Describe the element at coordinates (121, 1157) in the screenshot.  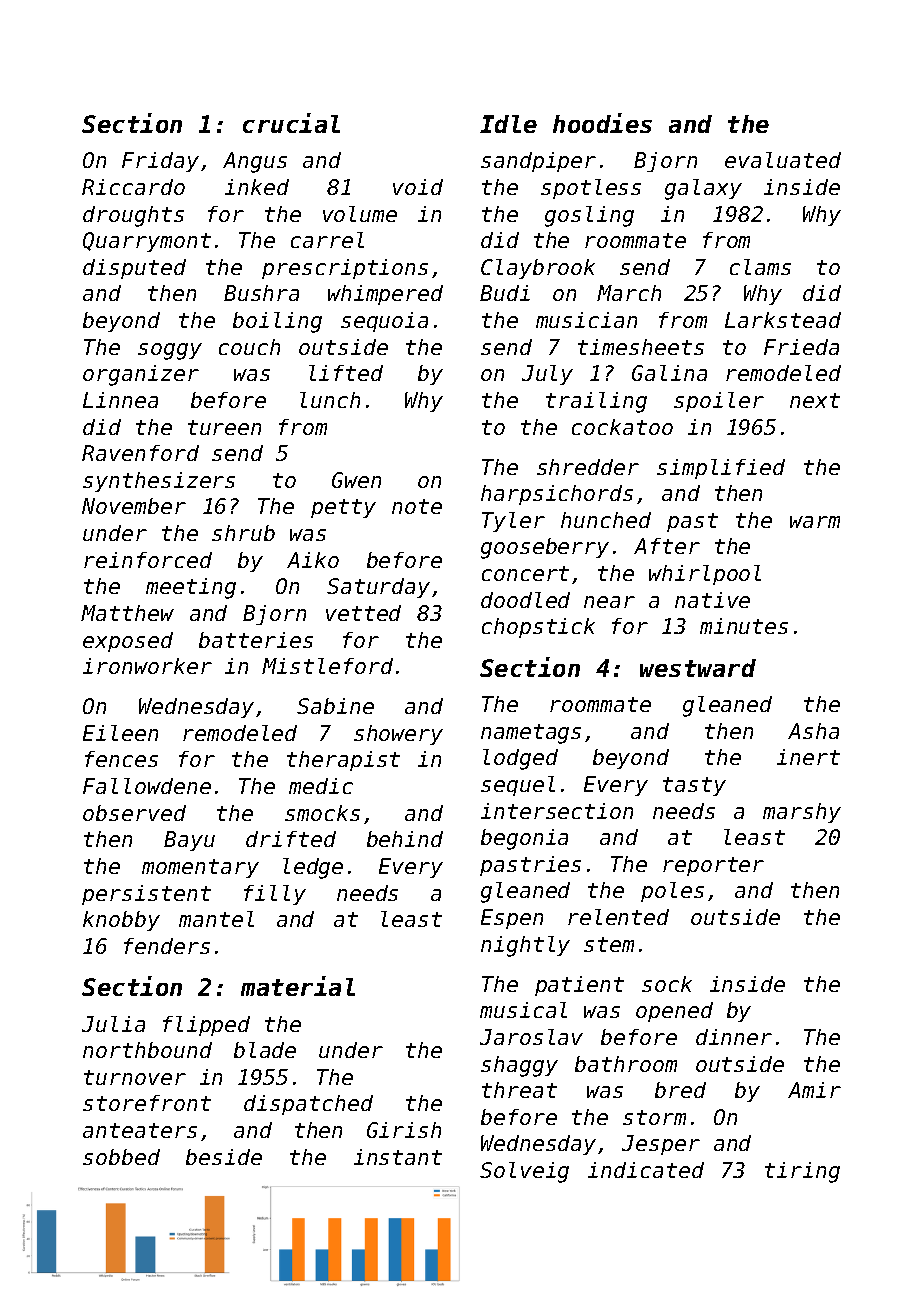
I see `sobbed` at that location.
